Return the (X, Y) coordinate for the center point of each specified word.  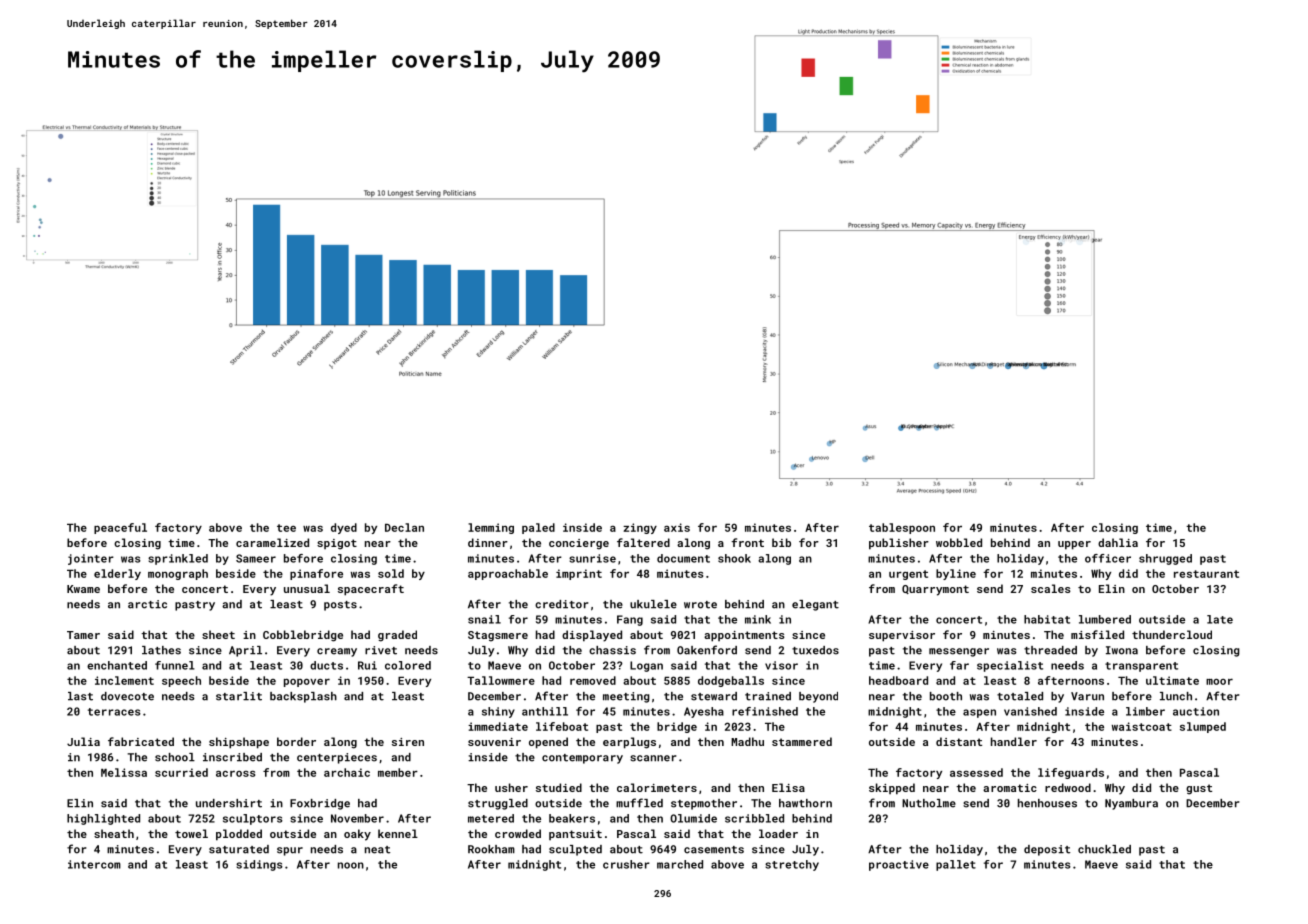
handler (1014, 741)
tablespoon (902, 528)
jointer (91, 559)
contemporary (582, 759)
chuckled (1104, 849)
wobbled (959, 542)
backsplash (303, 697)
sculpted (575, 850)
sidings (259, 865)
